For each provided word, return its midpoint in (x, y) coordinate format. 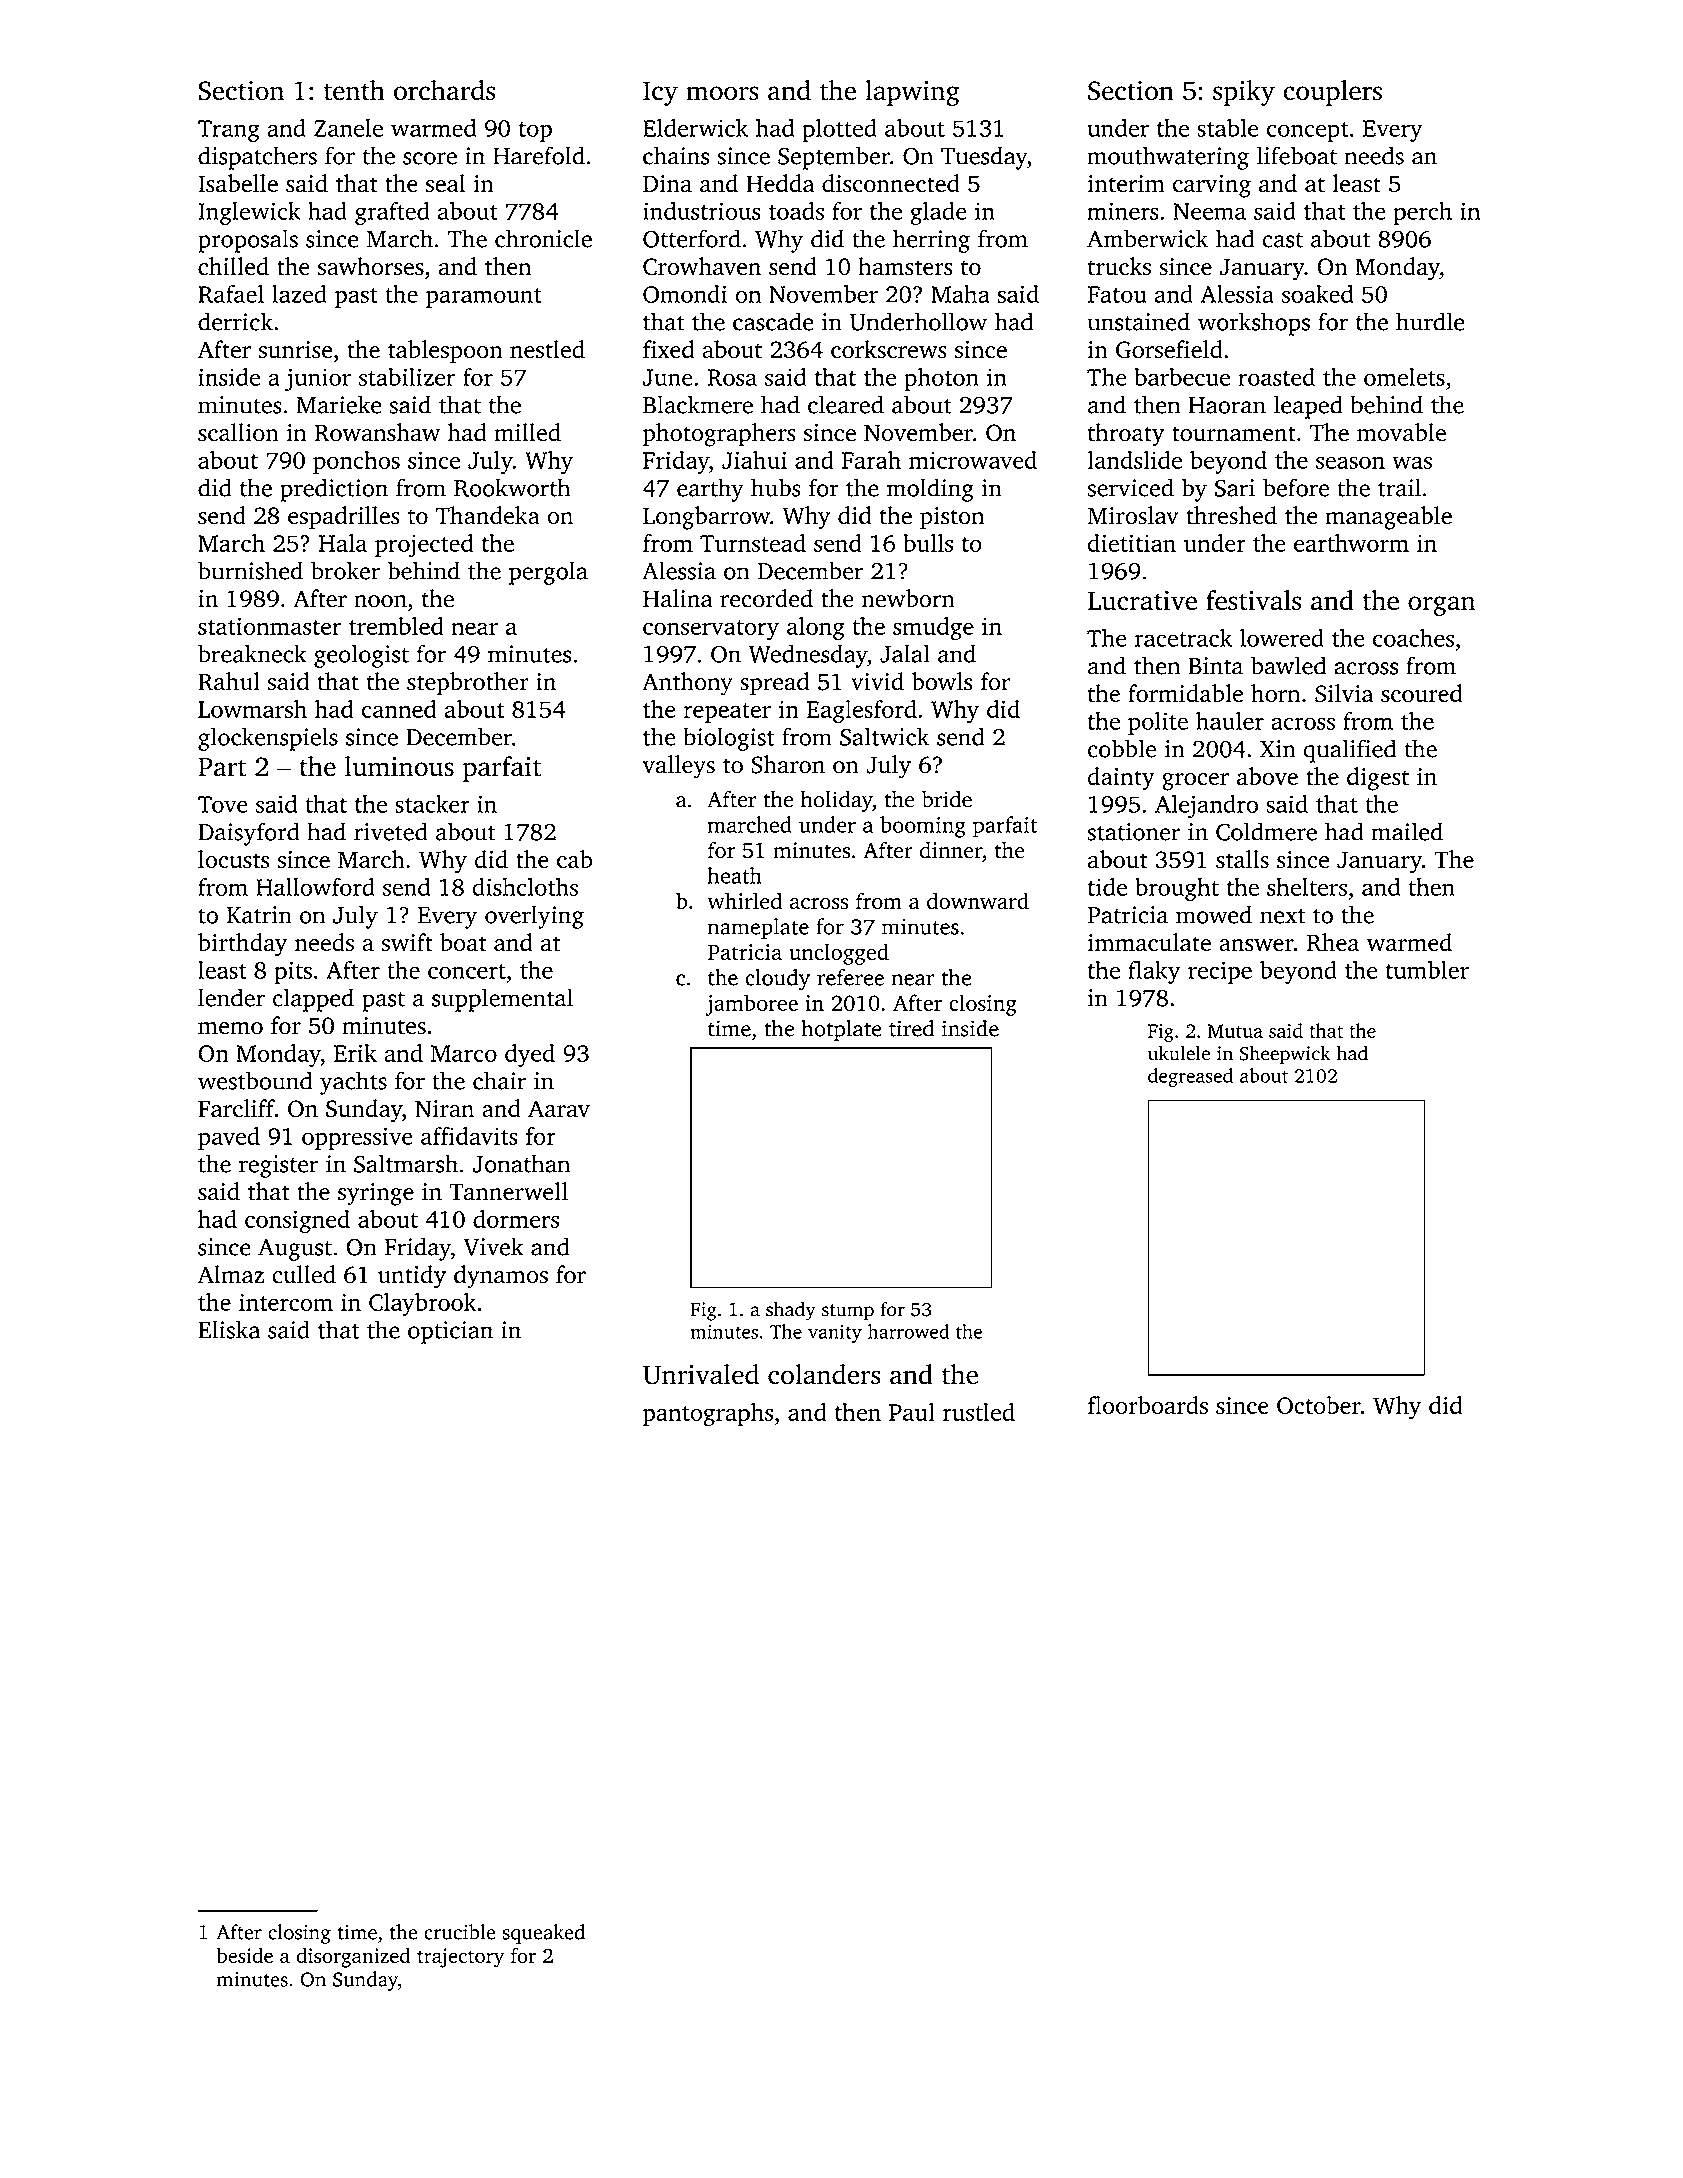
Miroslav (1133, 515)
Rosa (732, 377)
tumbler (1427, 970)
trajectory (460, 1958)
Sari (1235, 488)
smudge (933, 629)
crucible (460, 1932)
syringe (376, 1194)
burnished (250, 570)
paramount (484, 298)
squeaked (543, 1934)
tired (911, 1028)
